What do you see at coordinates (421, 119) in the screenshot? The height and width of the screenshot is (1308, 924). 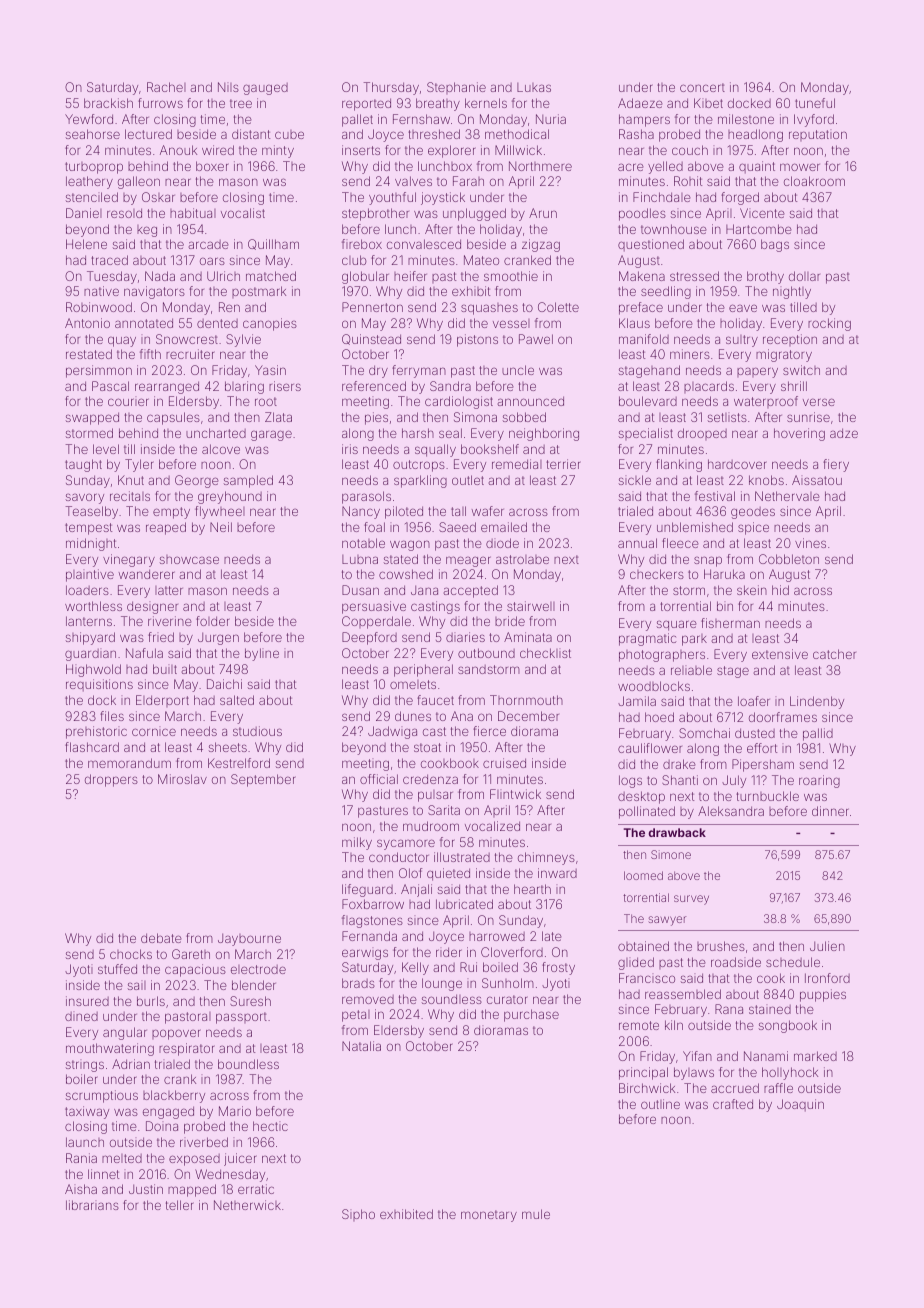 I see `Fernshaw` at bounding box center [421, 119].
